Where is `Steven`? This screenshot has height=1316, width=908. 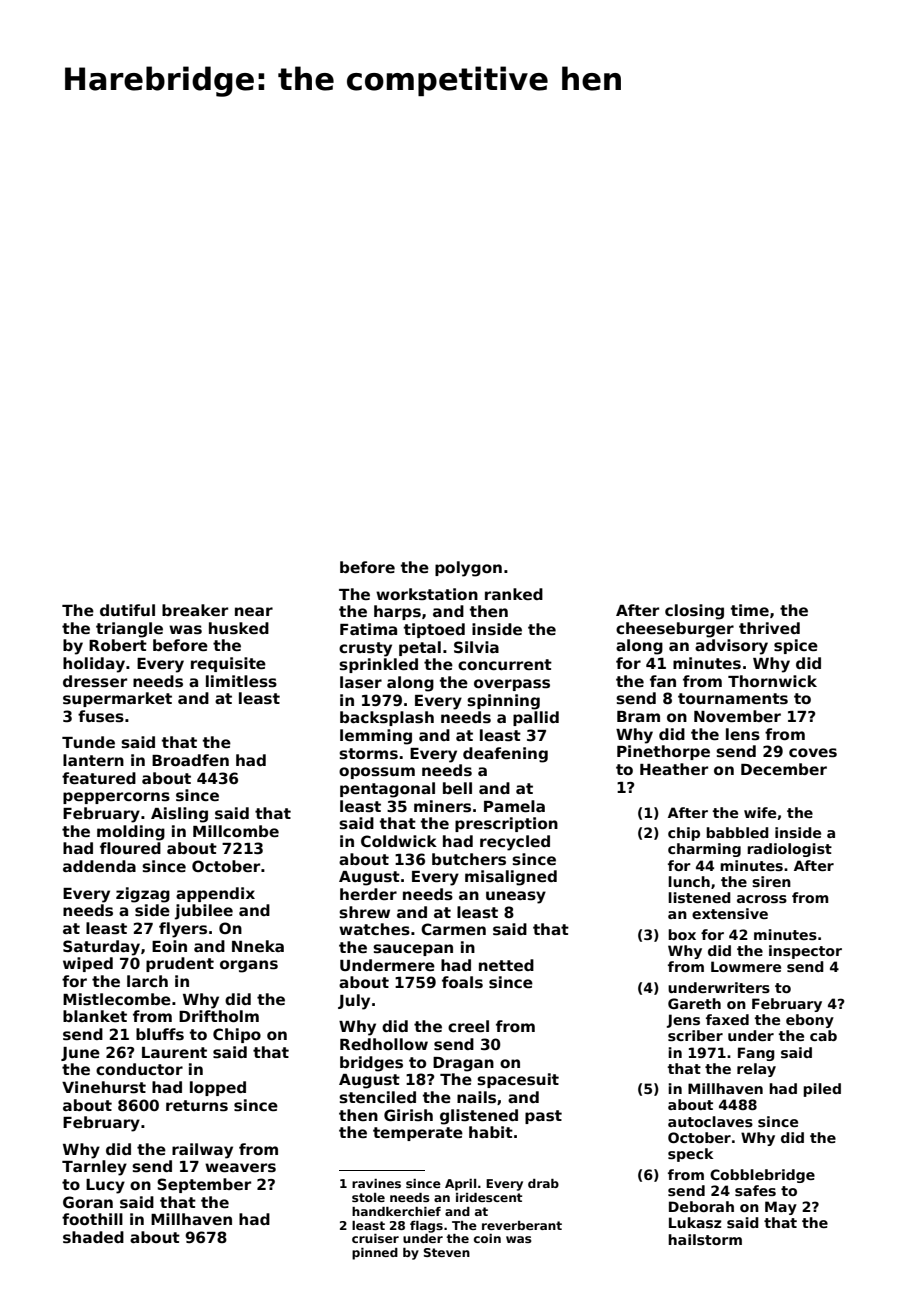 Steven is located at coordinates (447, 1252).
